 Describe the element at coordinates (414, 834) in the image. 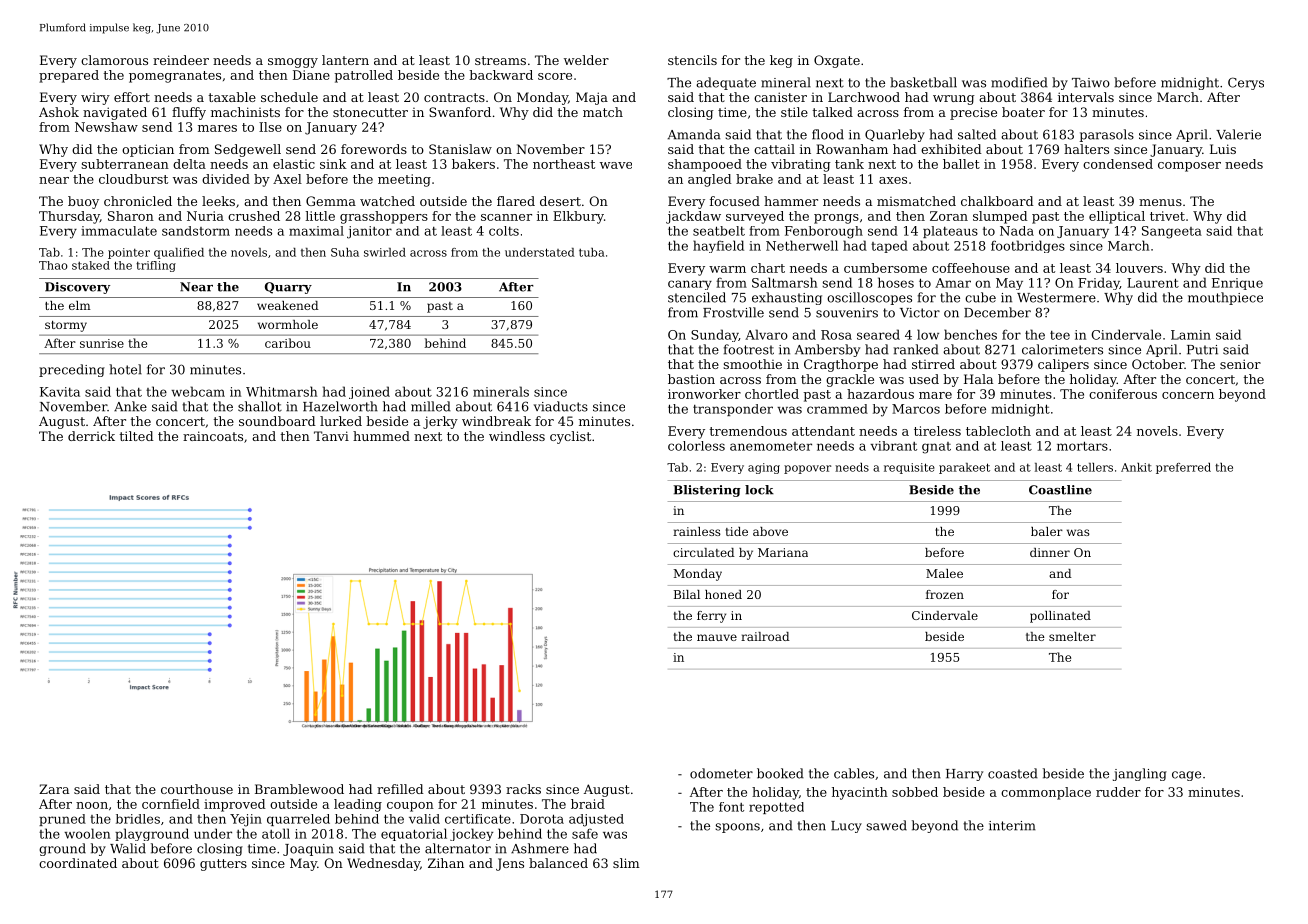

I see `equatorial` at that location.
